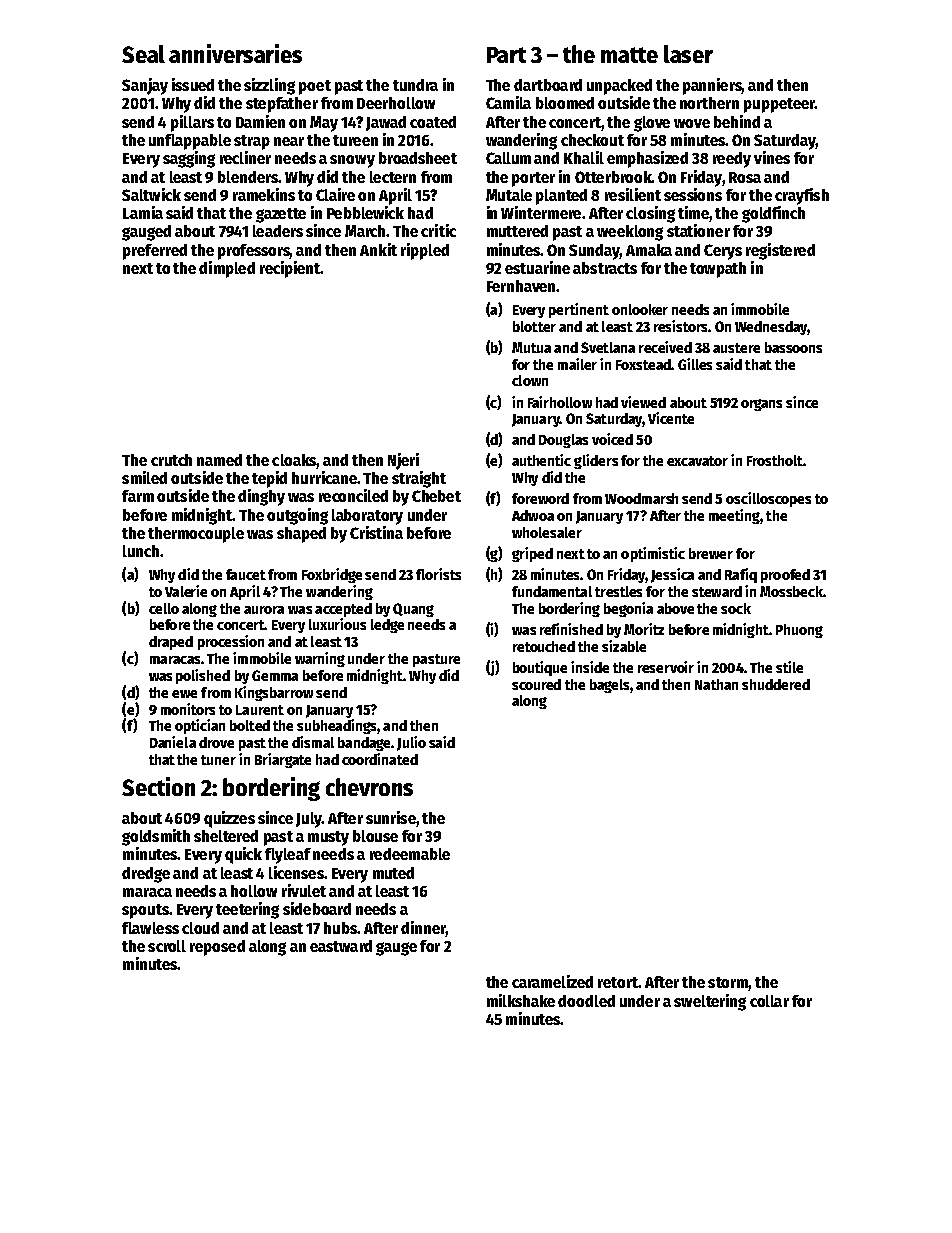 The image size is (952, 1233). I want to click on towpath, so click(718, 270).
